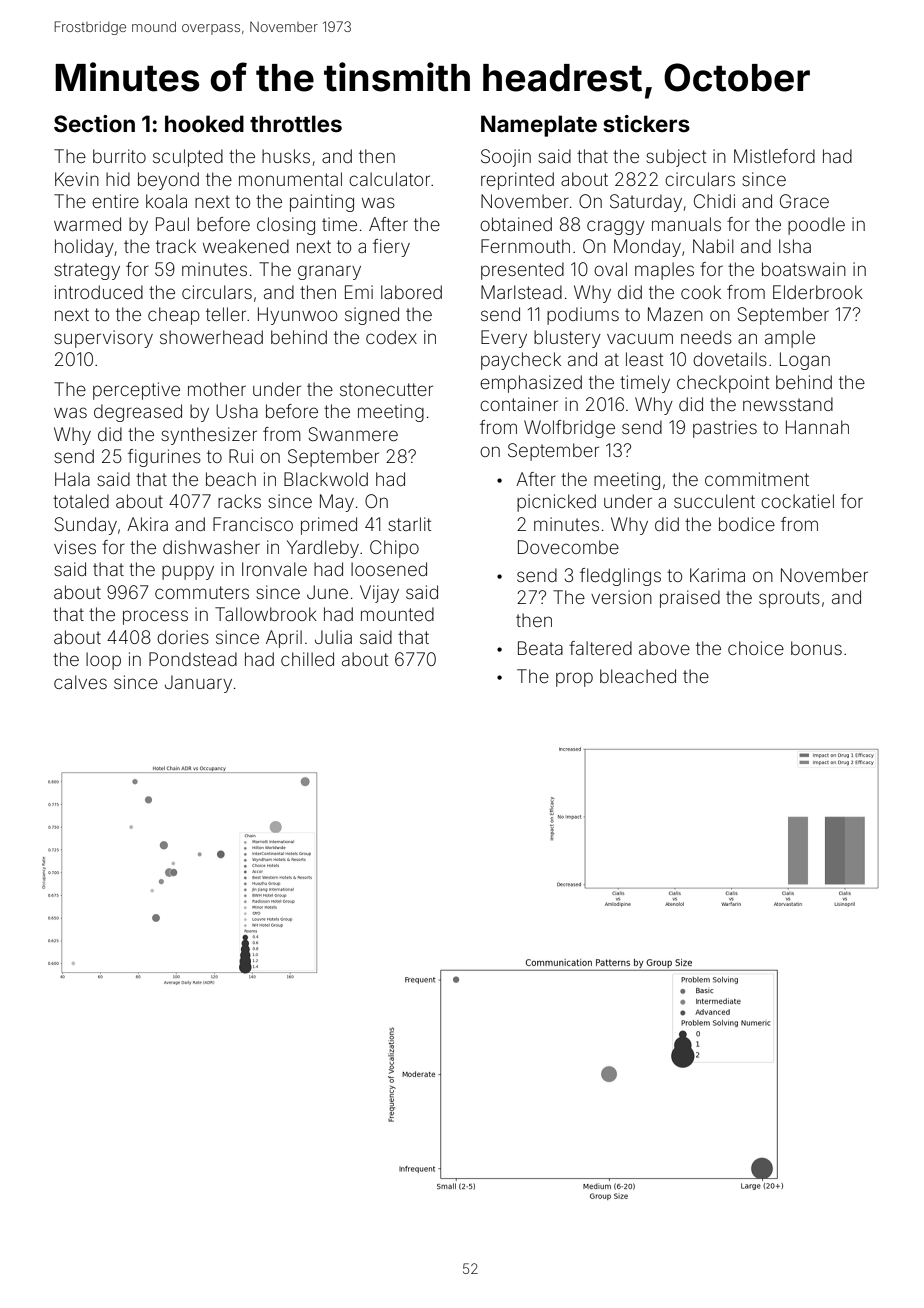 Image resolution: width=924 pixels, height=1308 pixels. I want to click on least, so click(644, 359).
